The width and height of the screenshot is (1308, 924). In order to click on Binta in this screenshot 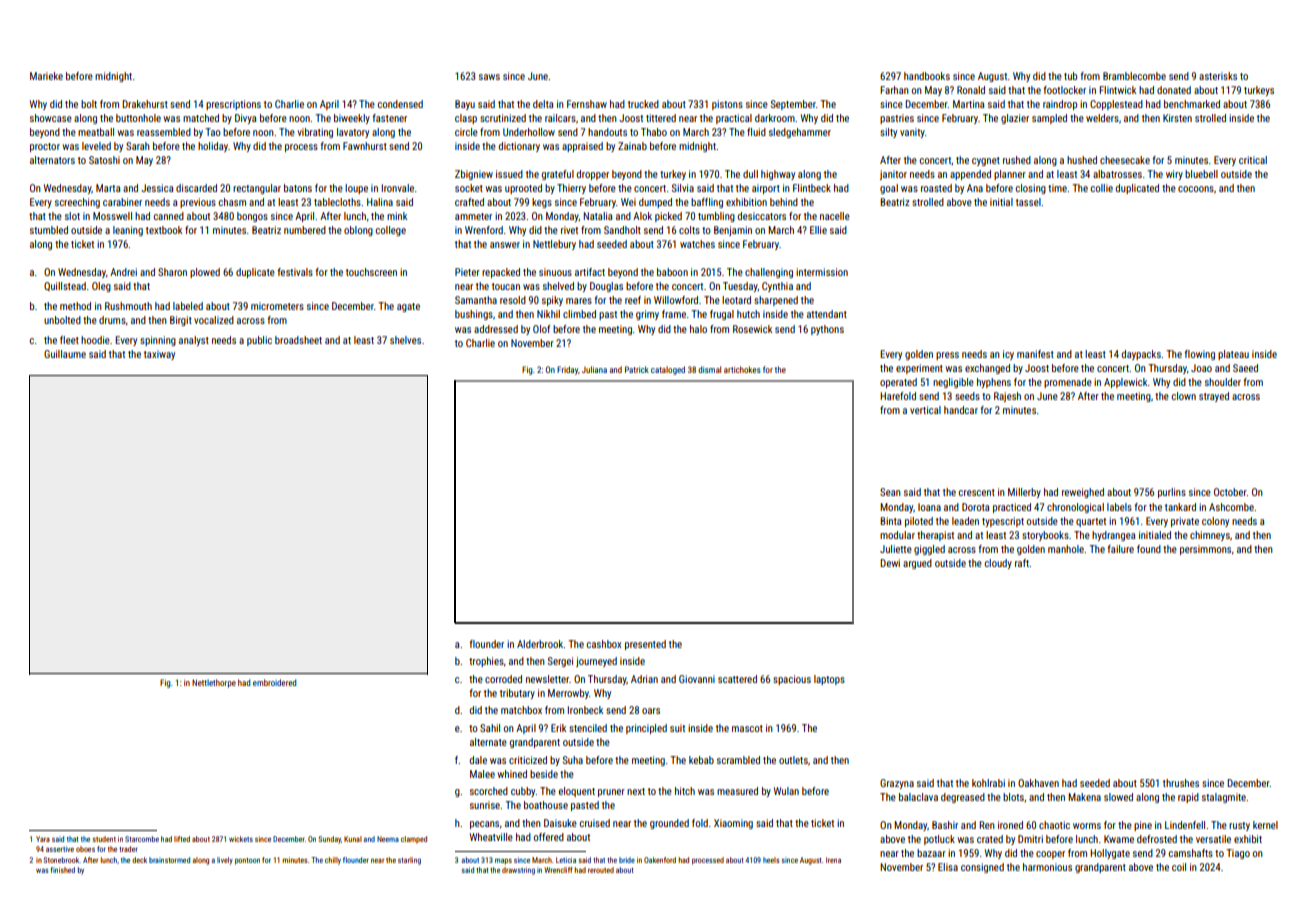, I will do `click(890, 521)`.
